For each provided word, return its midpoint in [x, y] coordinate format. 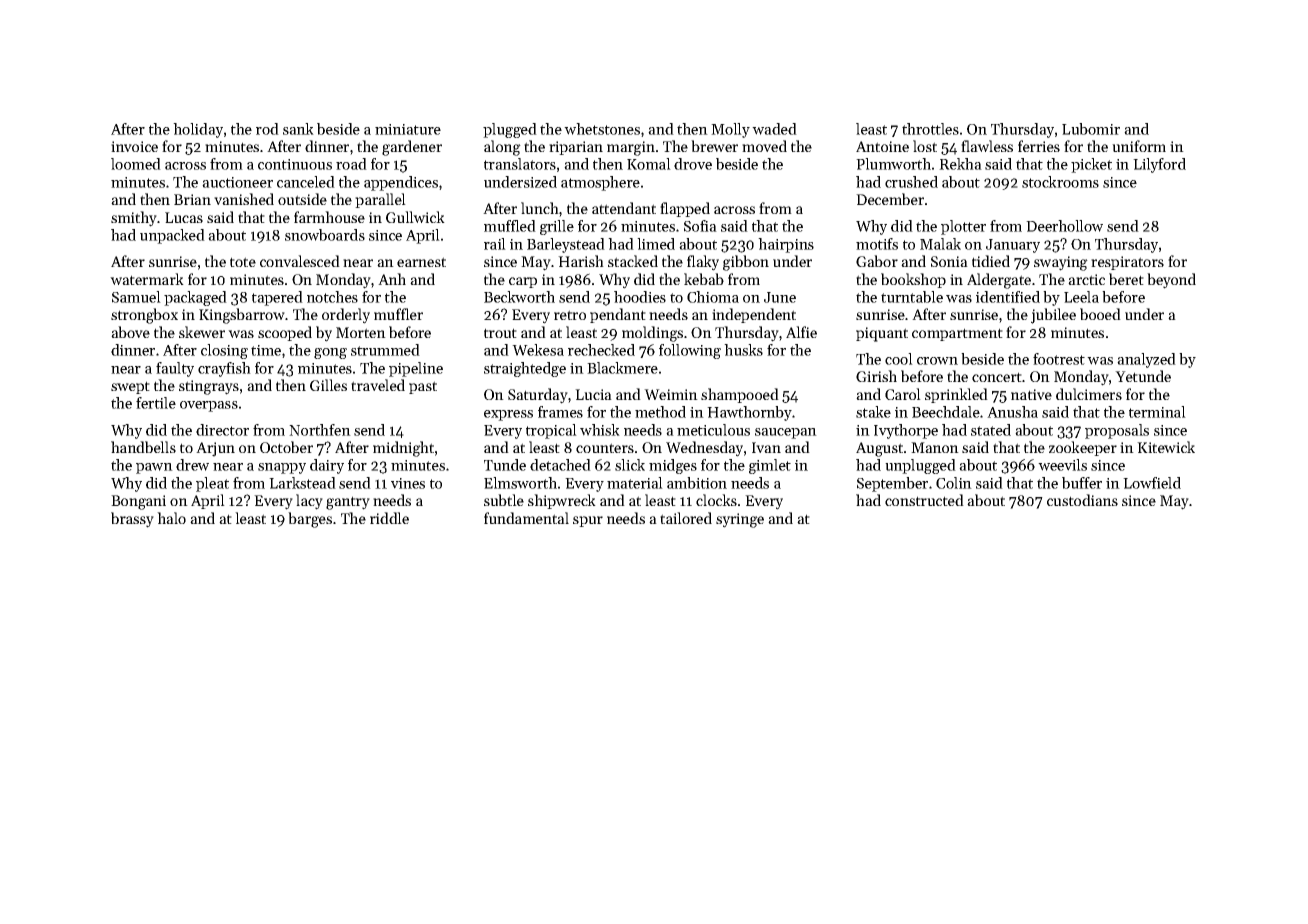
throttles [930, 129]
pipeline [416, 369]
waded [774, 129]
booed [1100, 314]
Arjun [215, 449]
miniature [408, 129]
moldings [652, 334]
